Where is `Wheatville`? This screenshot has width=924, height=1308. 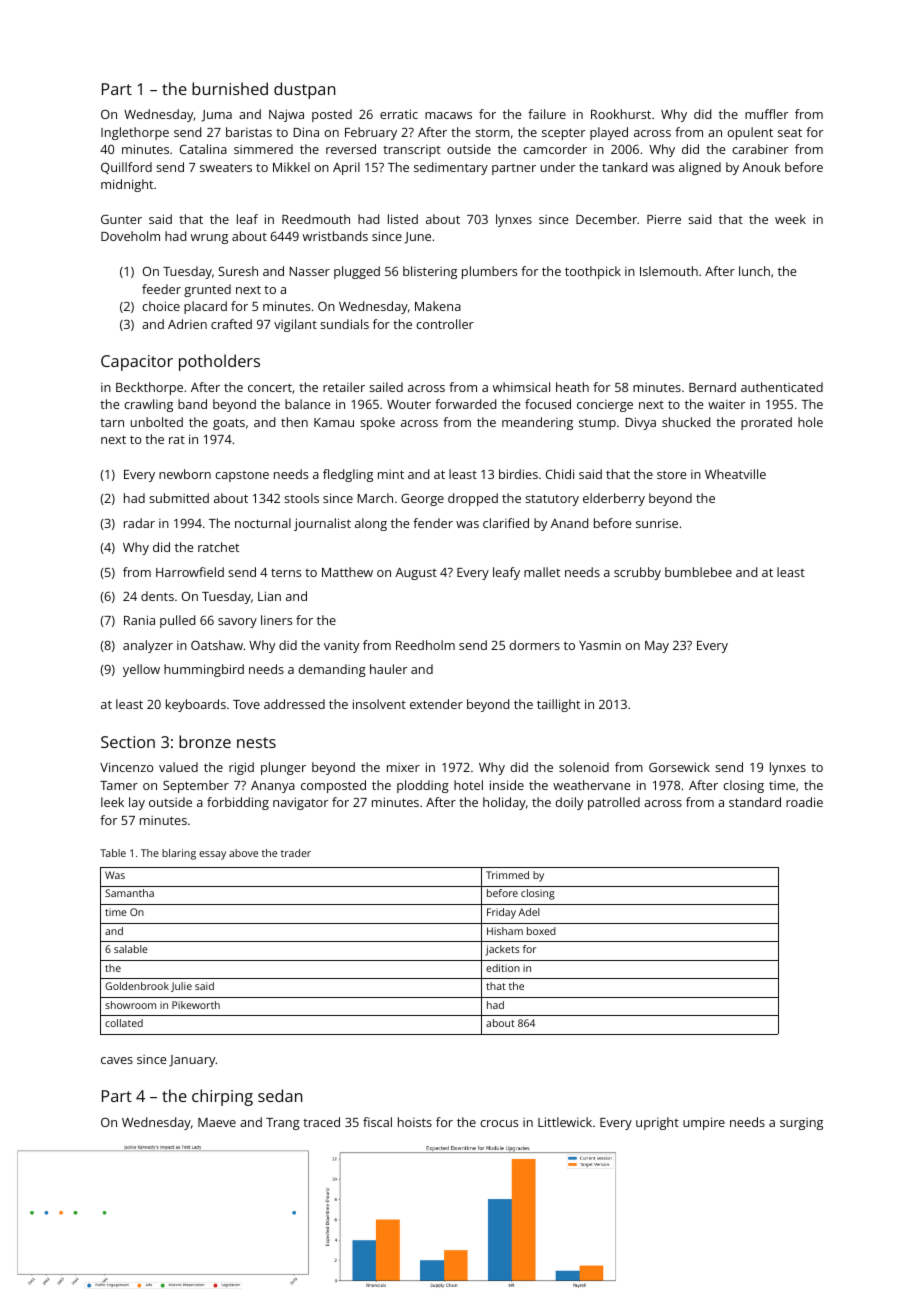 Wheatville is located at coordinates (735, 474).
